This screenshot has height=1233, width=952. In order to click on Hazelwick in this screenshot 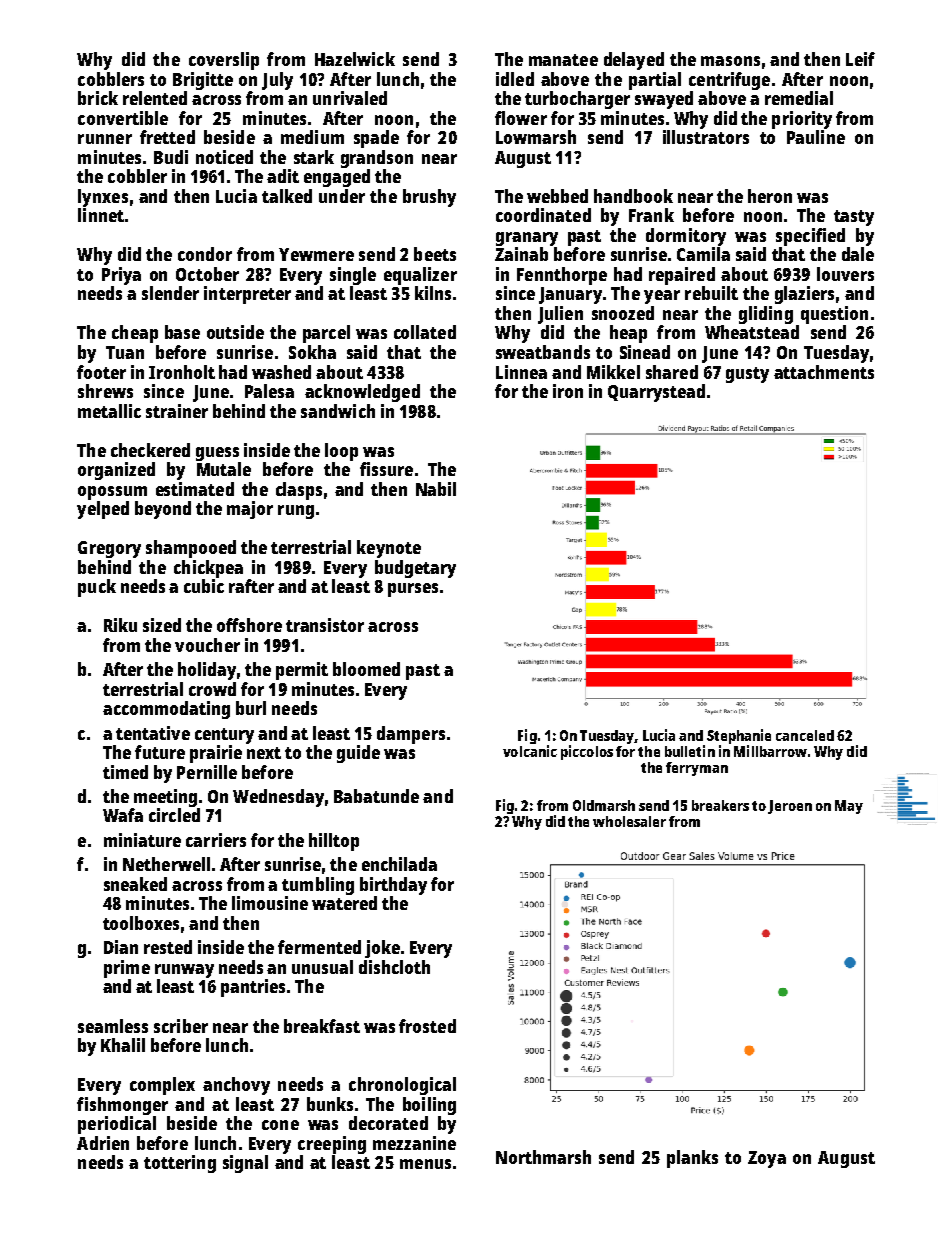, I will do `click(355, 59)`.
